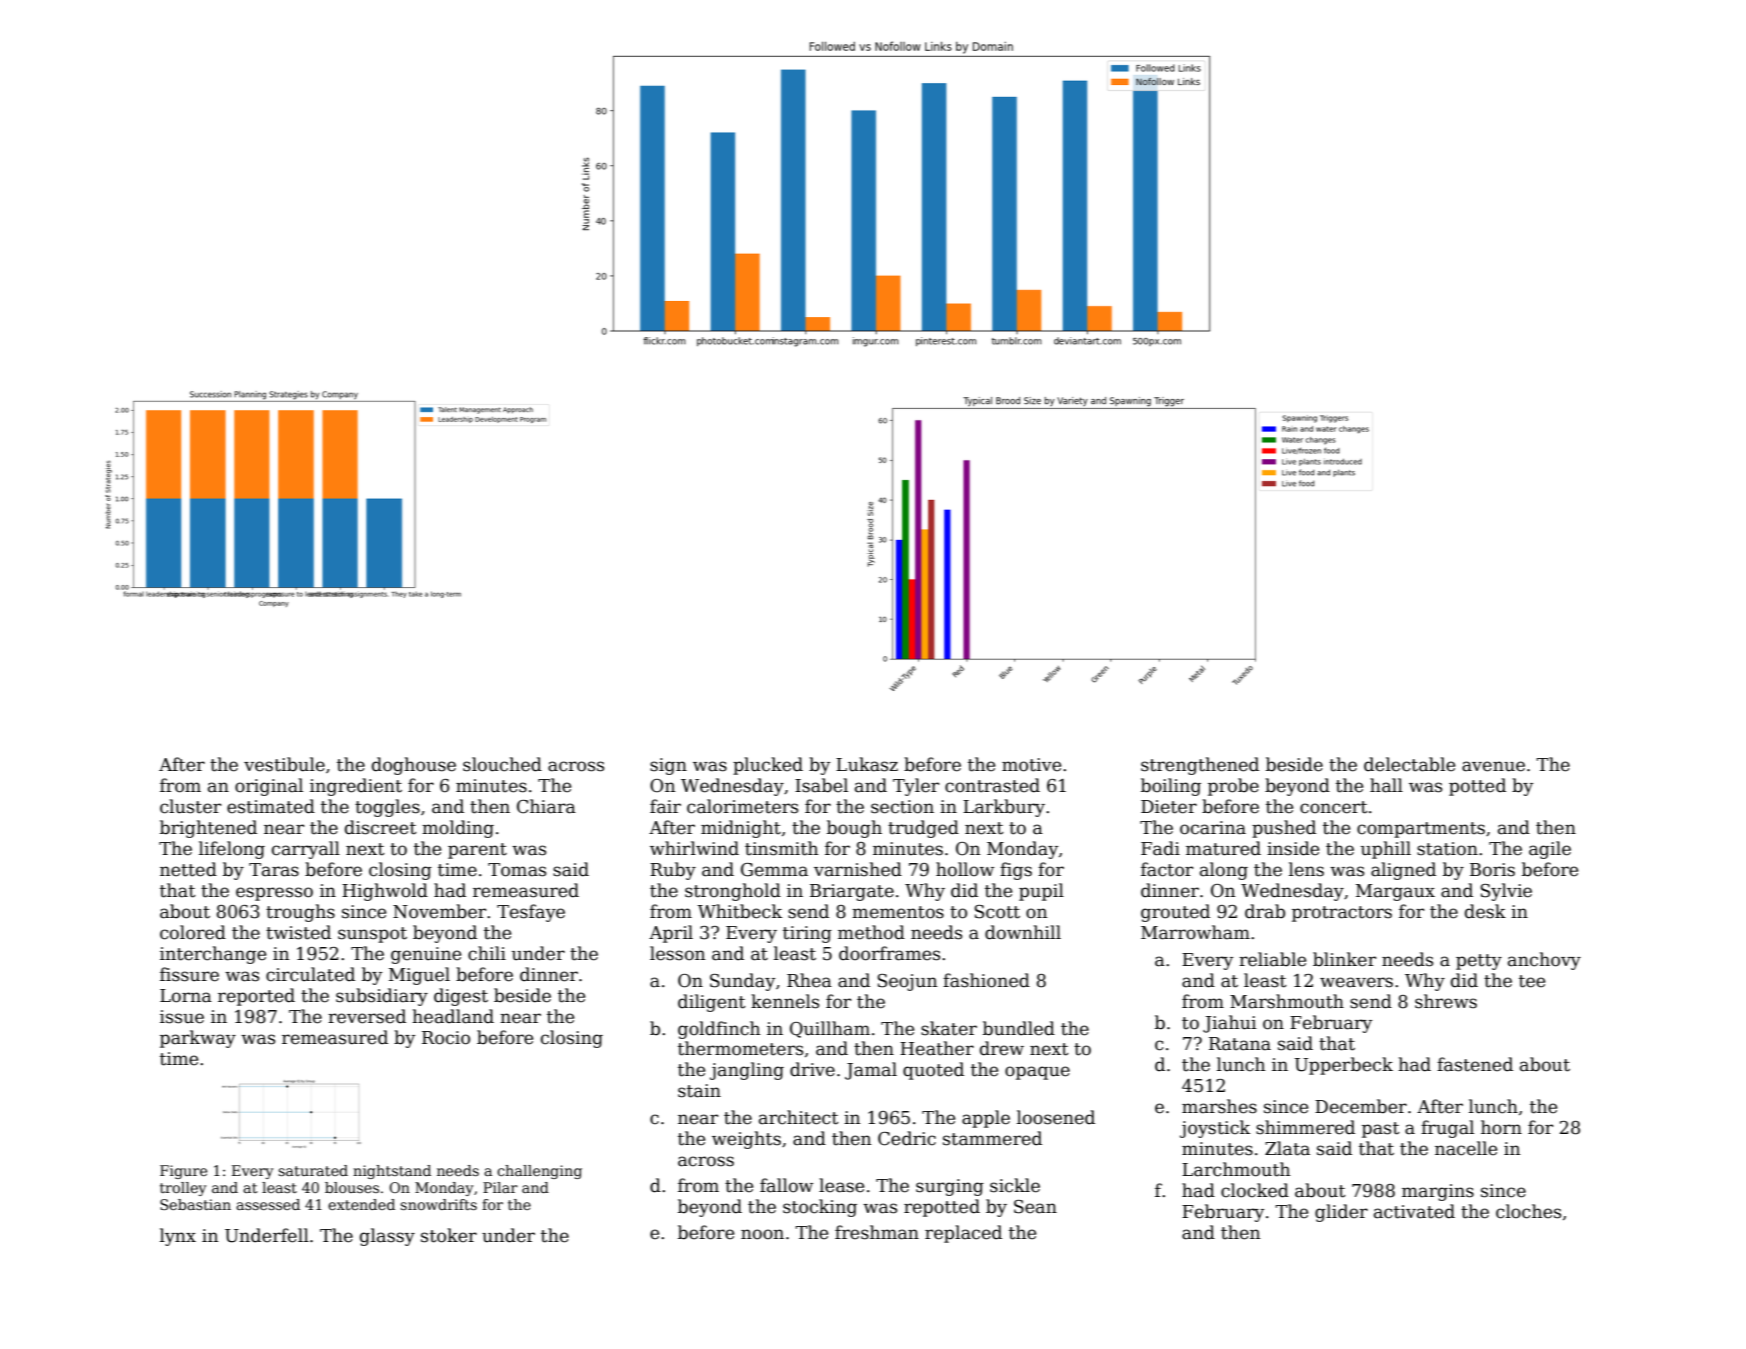  Describe the element at coordinates (306, 850) in the screenshot. I see `carryall` at that location.
